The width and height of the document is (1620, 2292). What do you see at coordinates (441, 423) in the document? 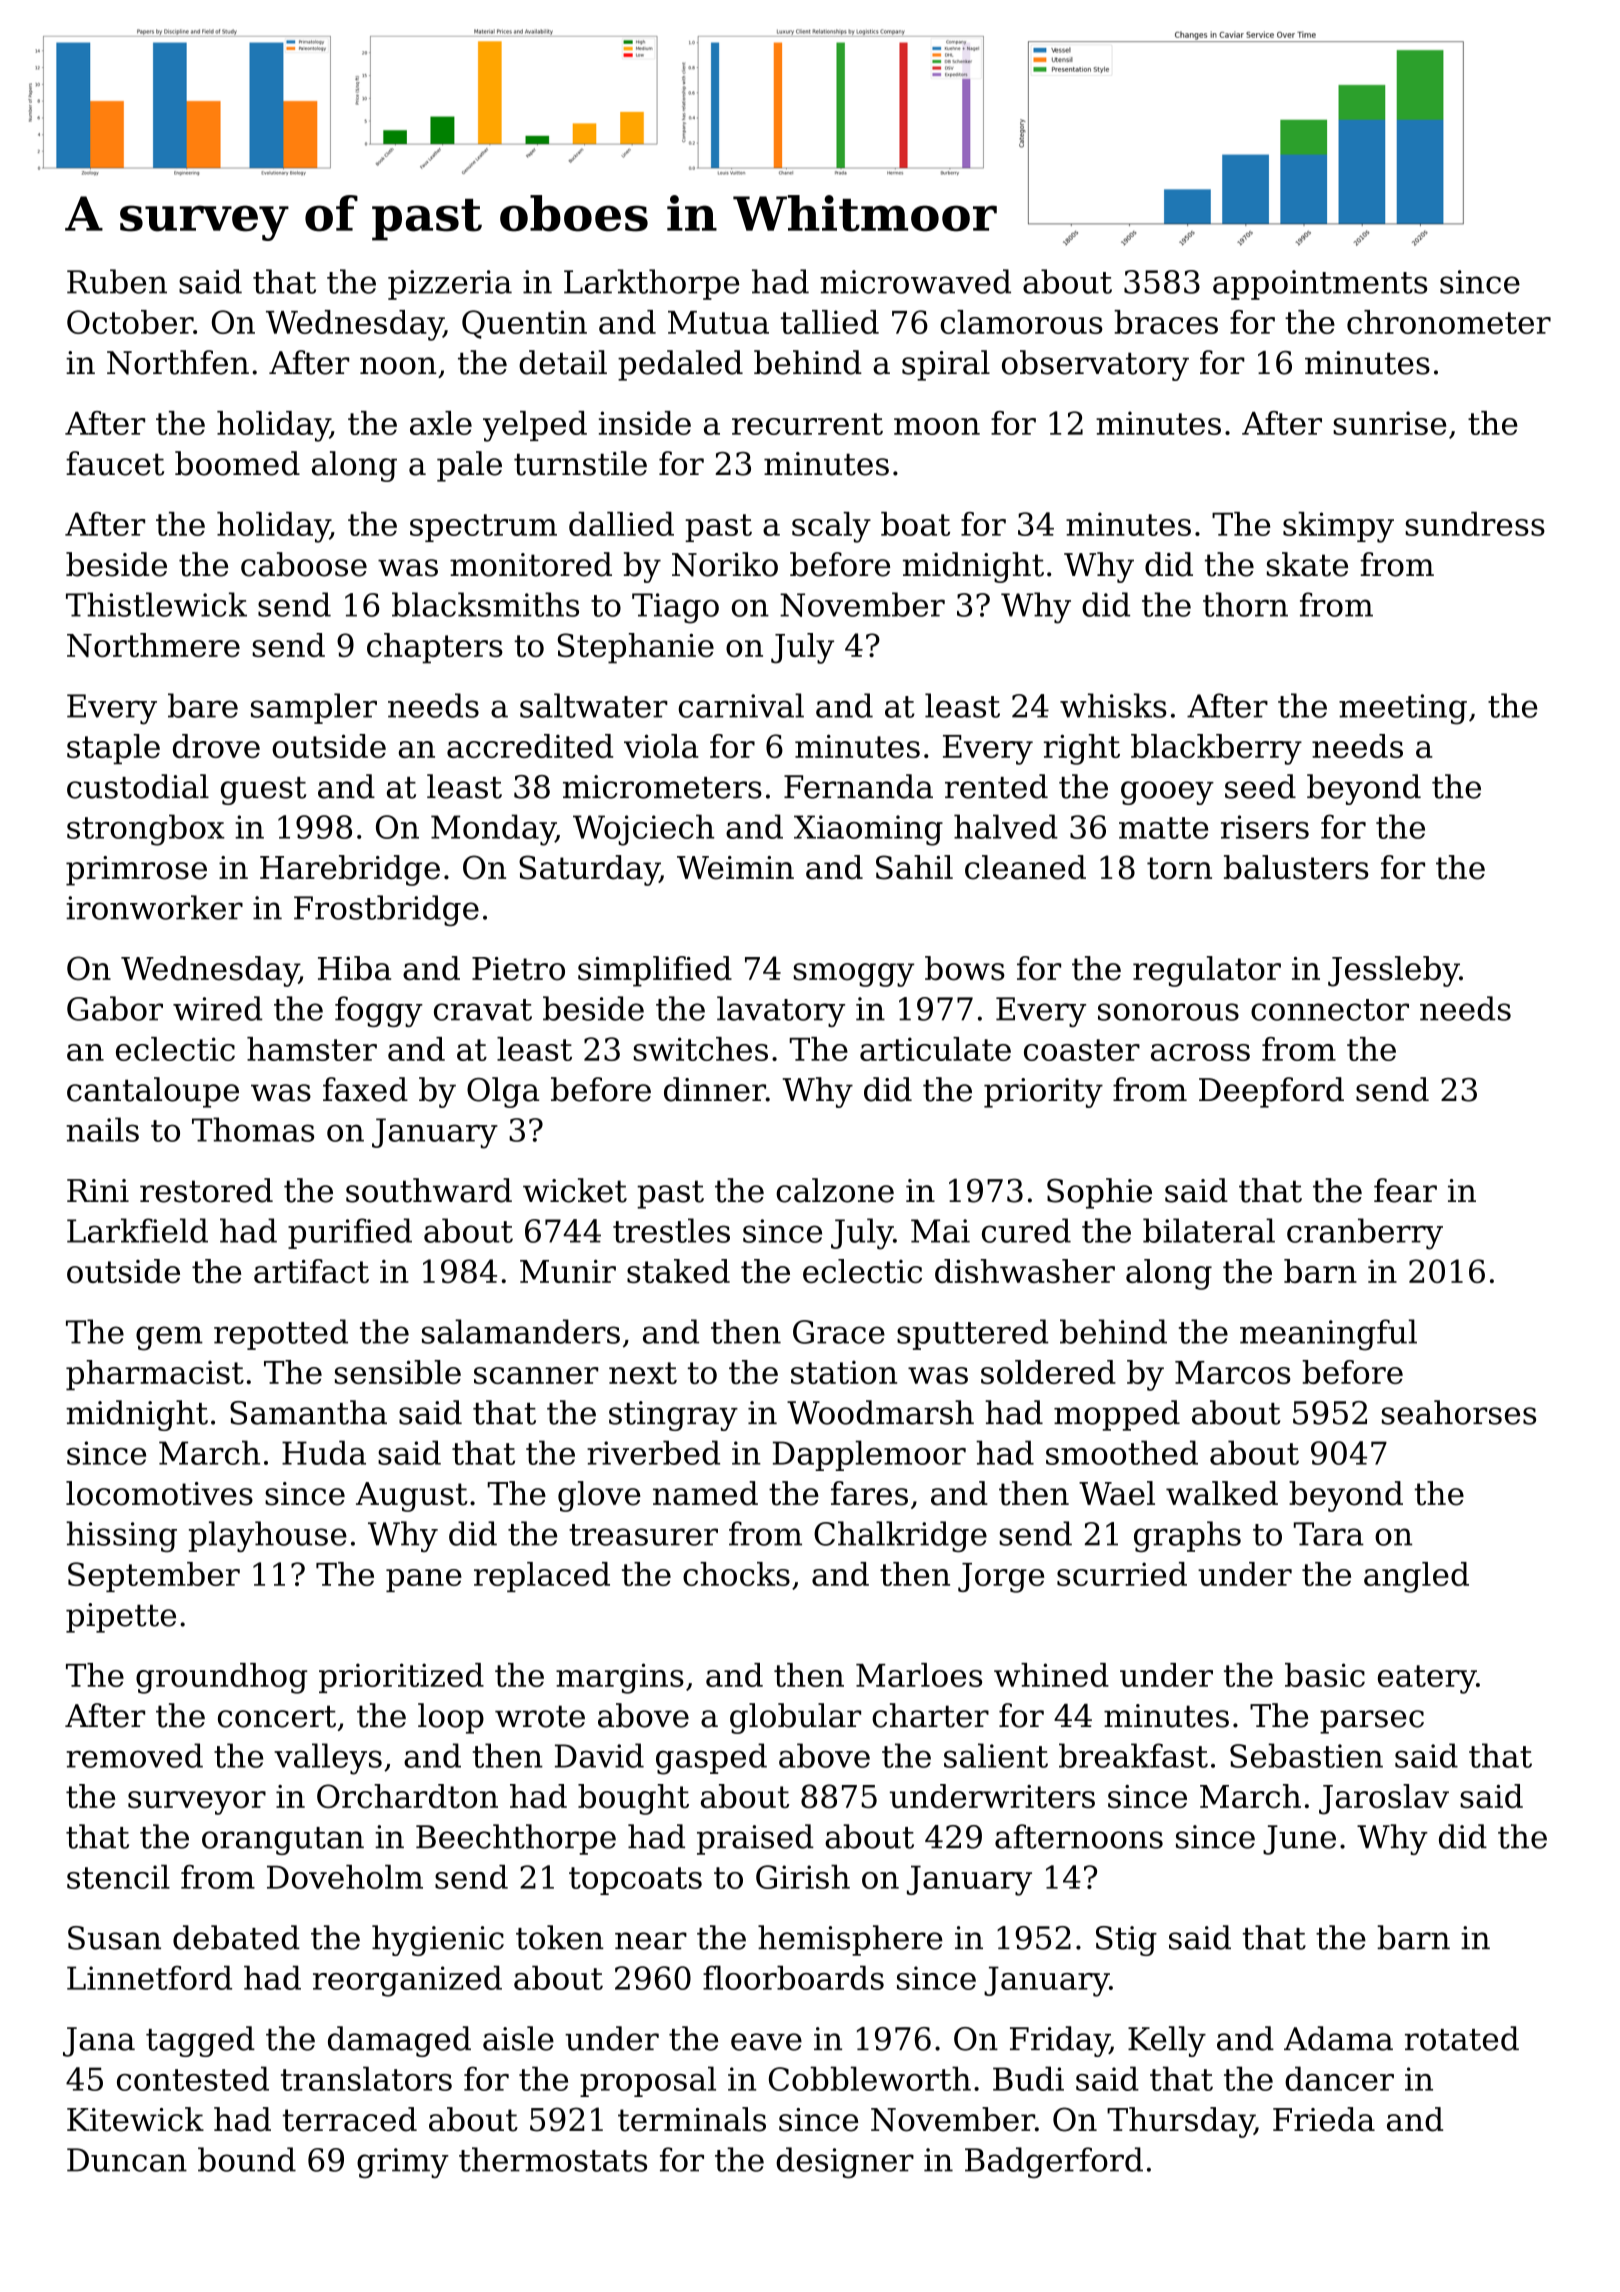
I see `axle` at bounding box center [441, 423].
